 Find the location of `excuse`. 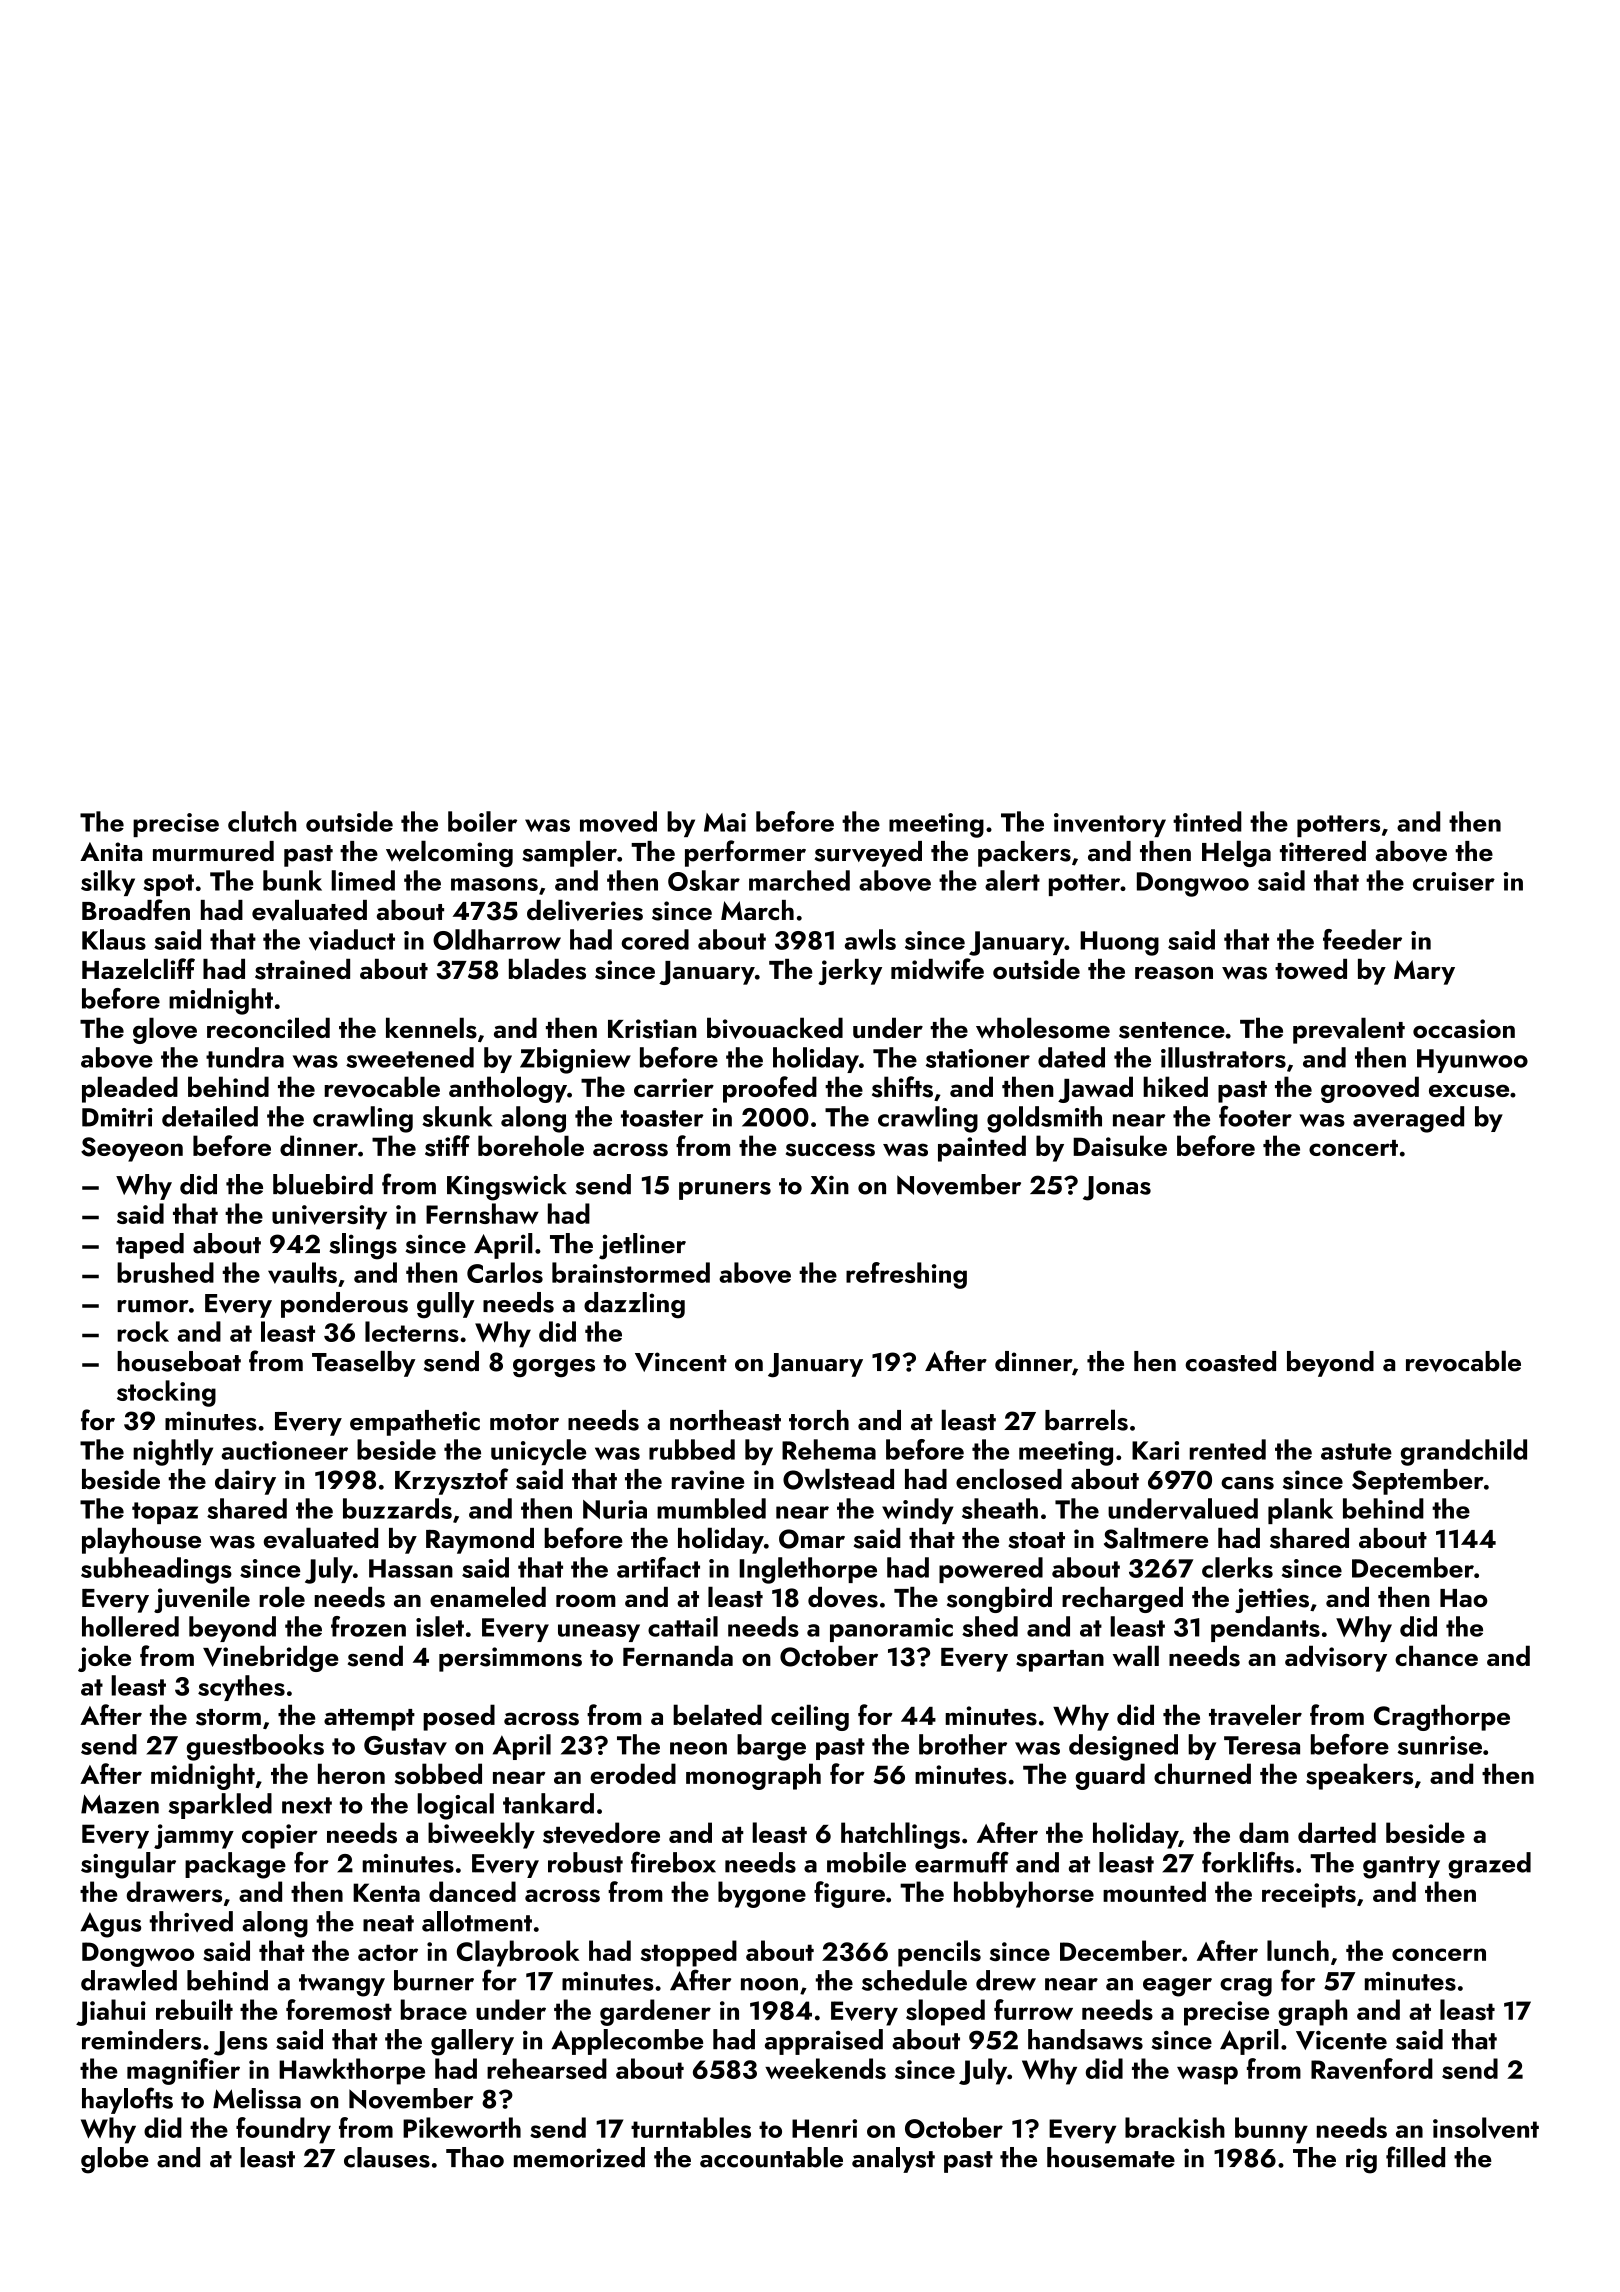

excuse is located at coordinates (1469, 1091).
